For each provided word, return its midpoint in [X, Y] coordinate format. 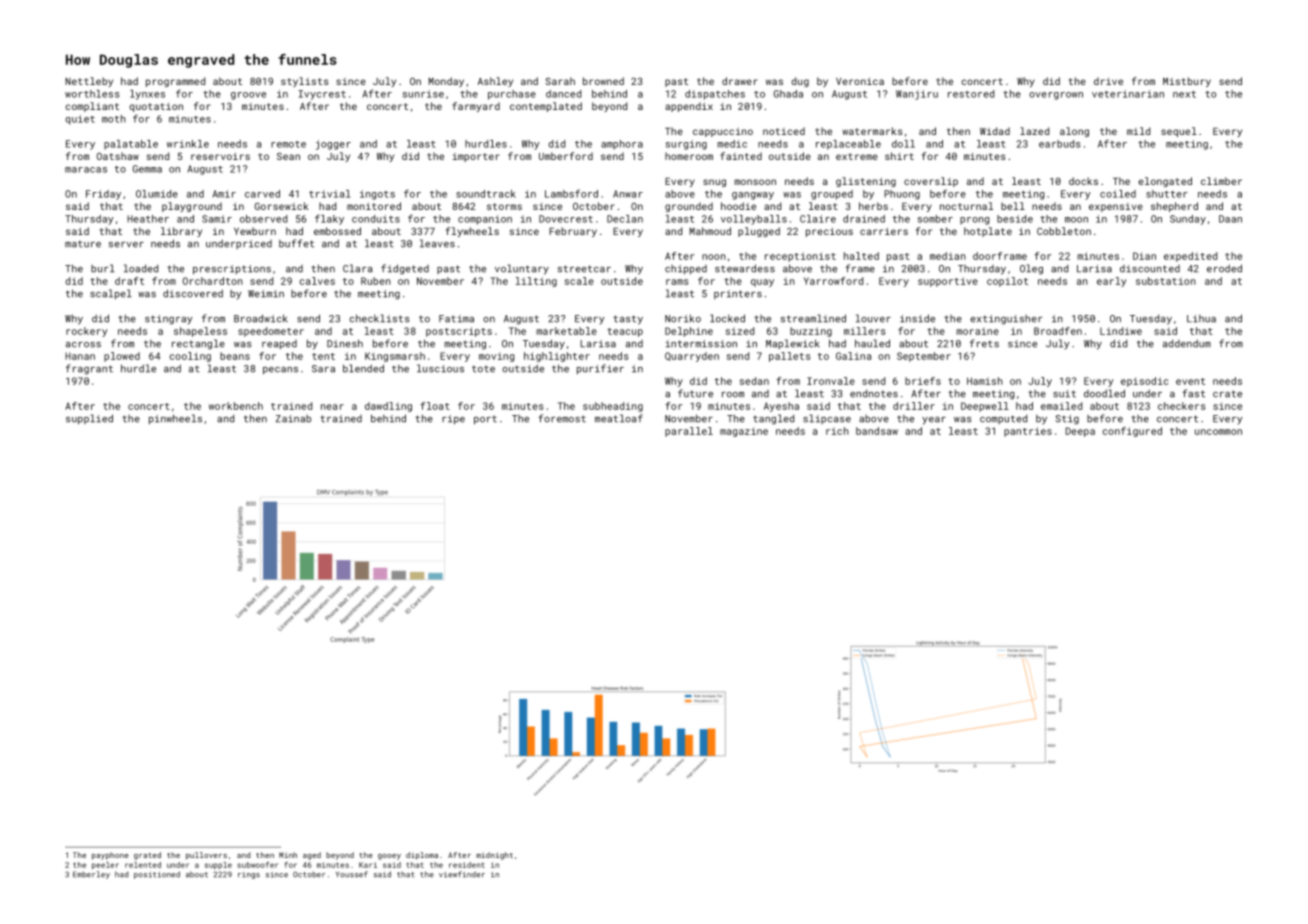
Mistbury [1187, 82]
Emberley [91, 875]
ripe [453, 420]
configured [1132, 432]
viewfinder [462, 874]
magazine [744, 432]
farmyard [476, 107]
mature [83, 244]
